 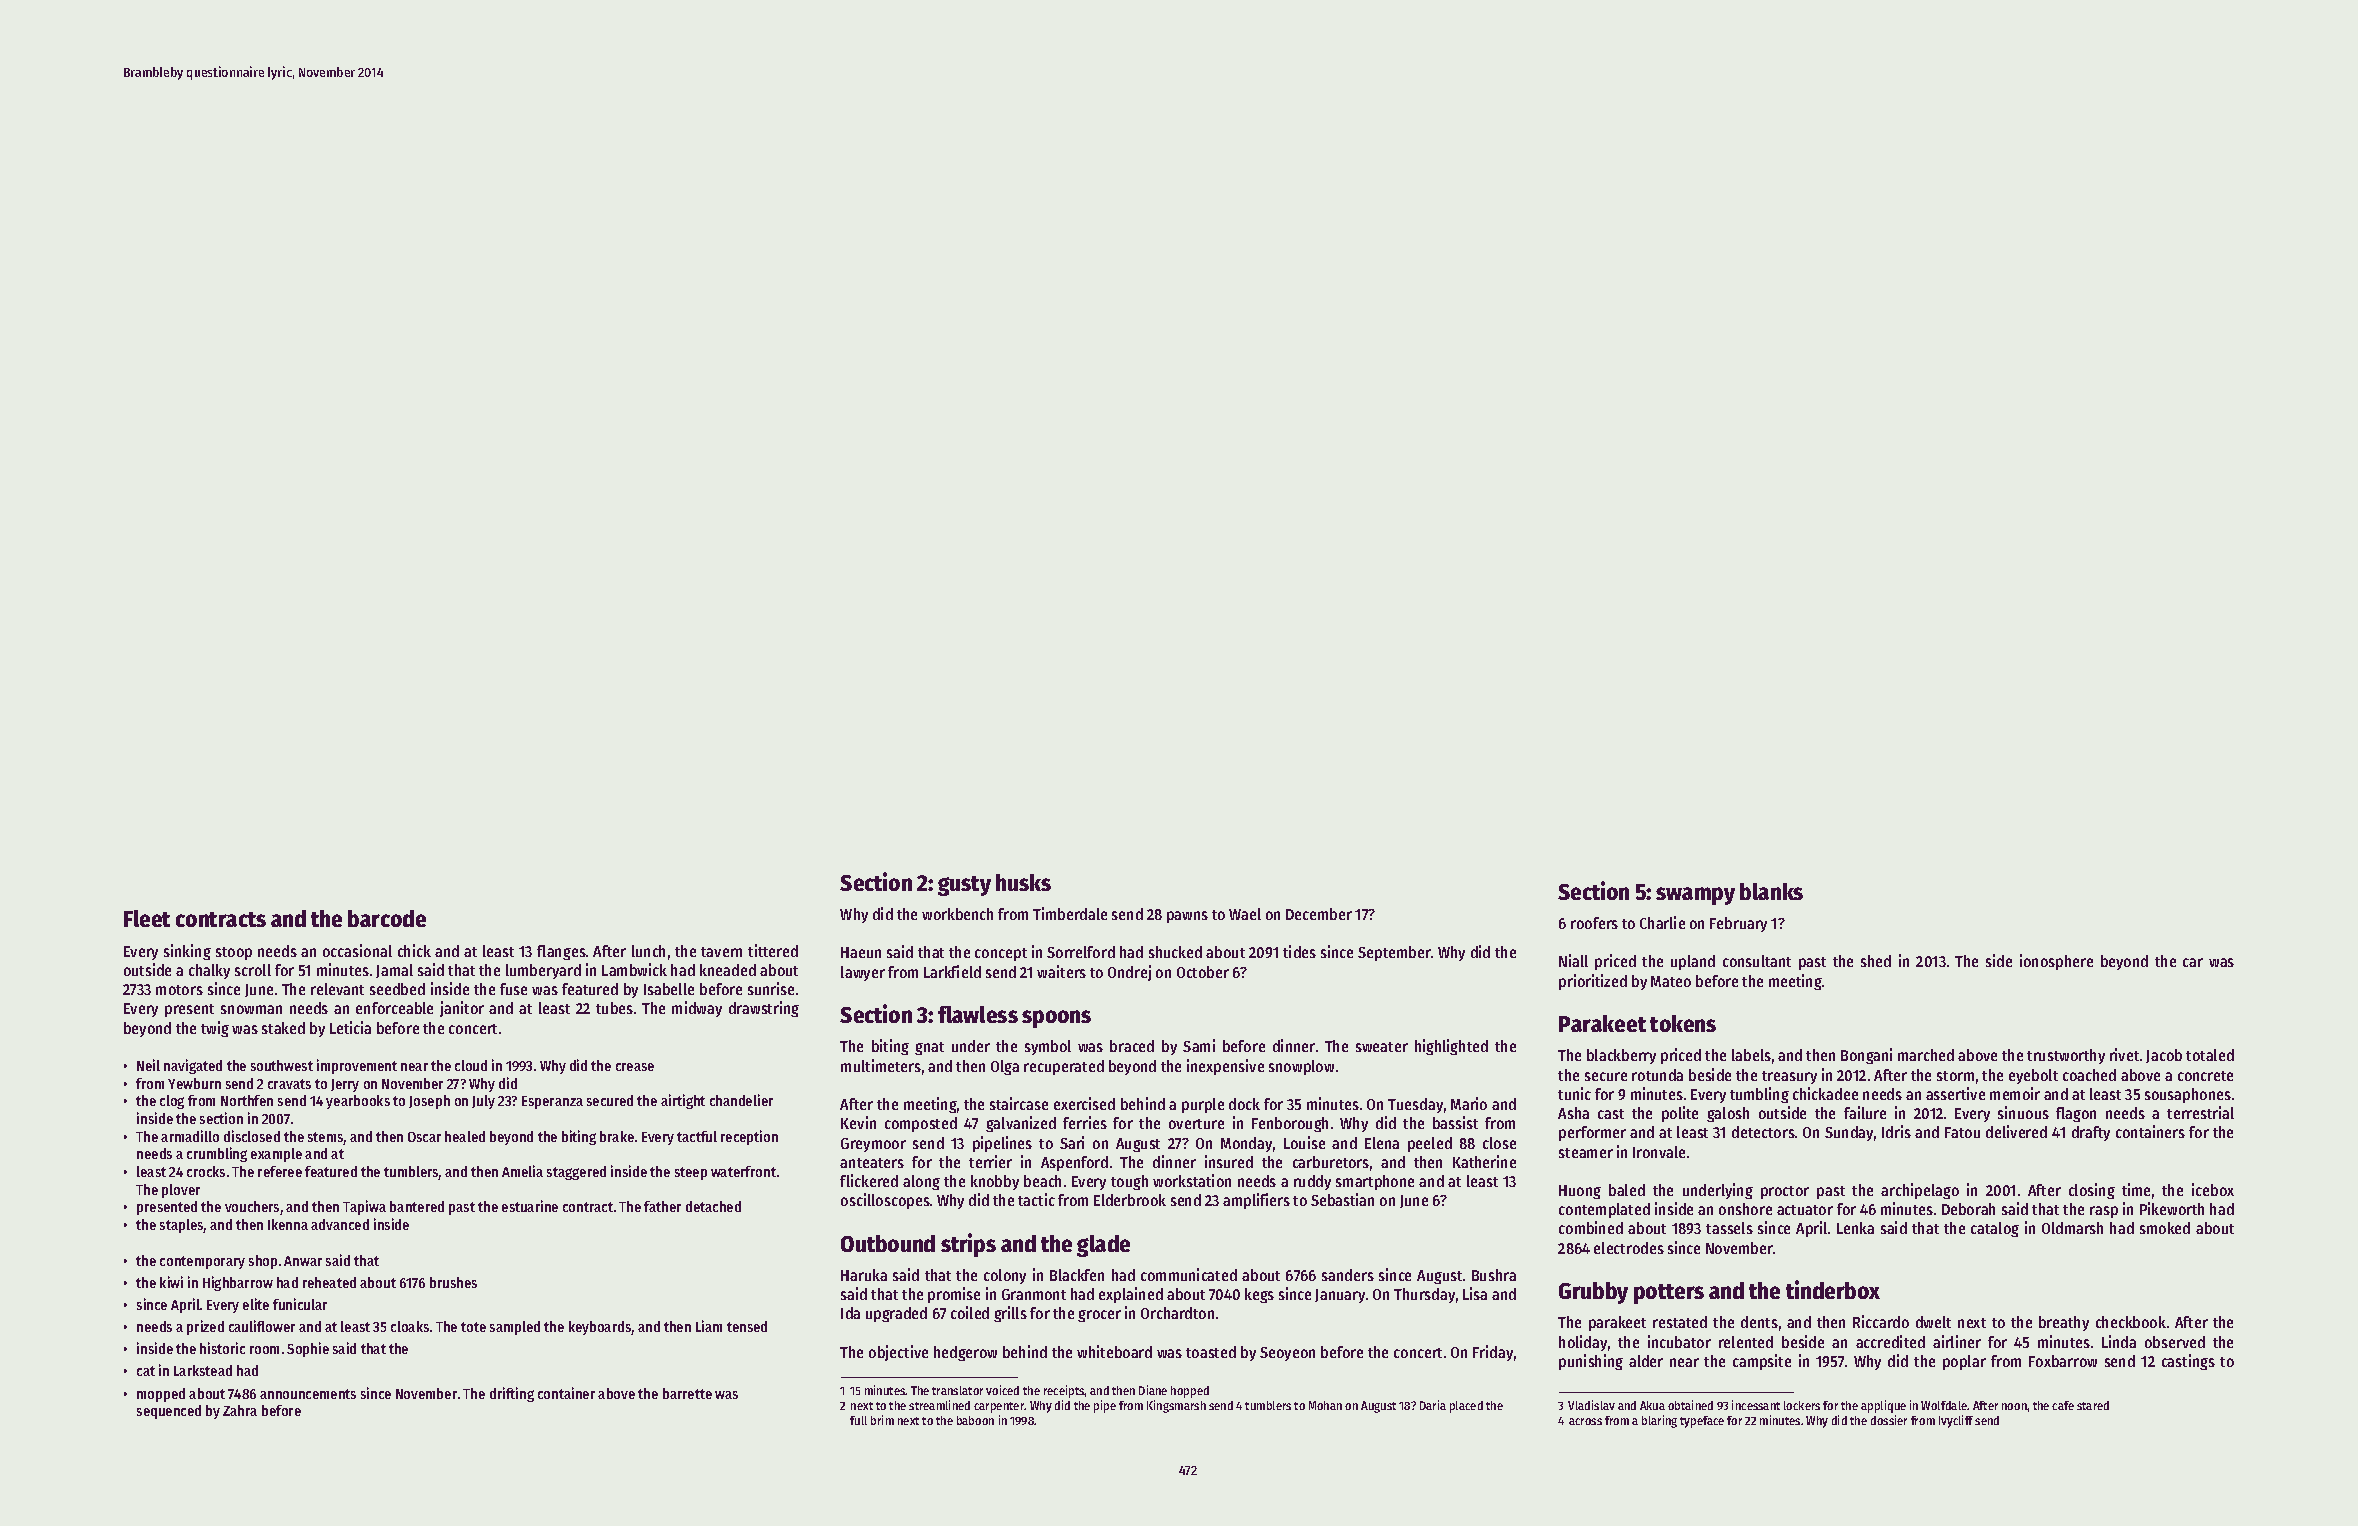 I want to click on lockers, so click(x=1802, y=1405).
